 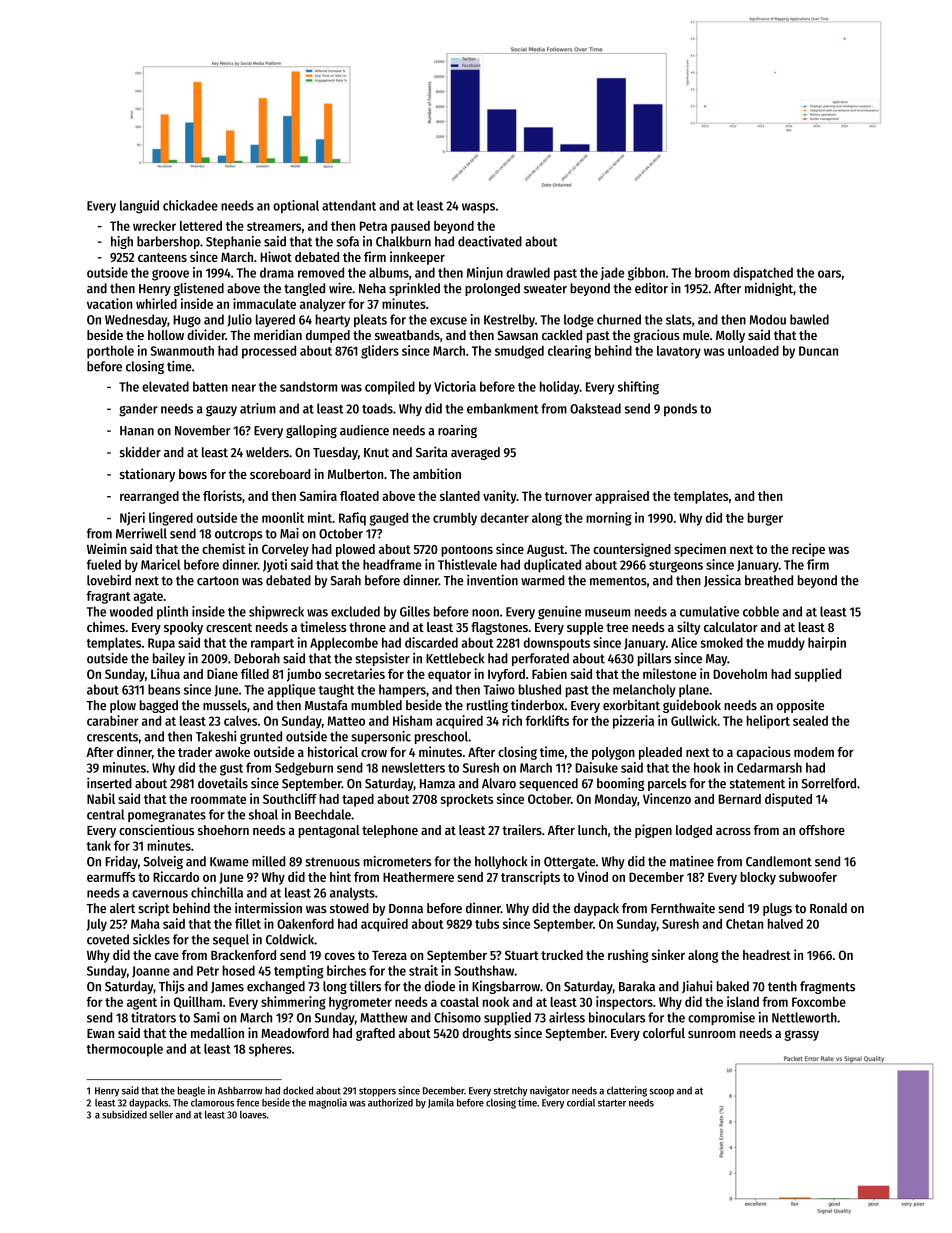 What do you see at coordinates (581, 1102) in the screenshot?
I see `cordial` at bounding box center [581, 1102].
